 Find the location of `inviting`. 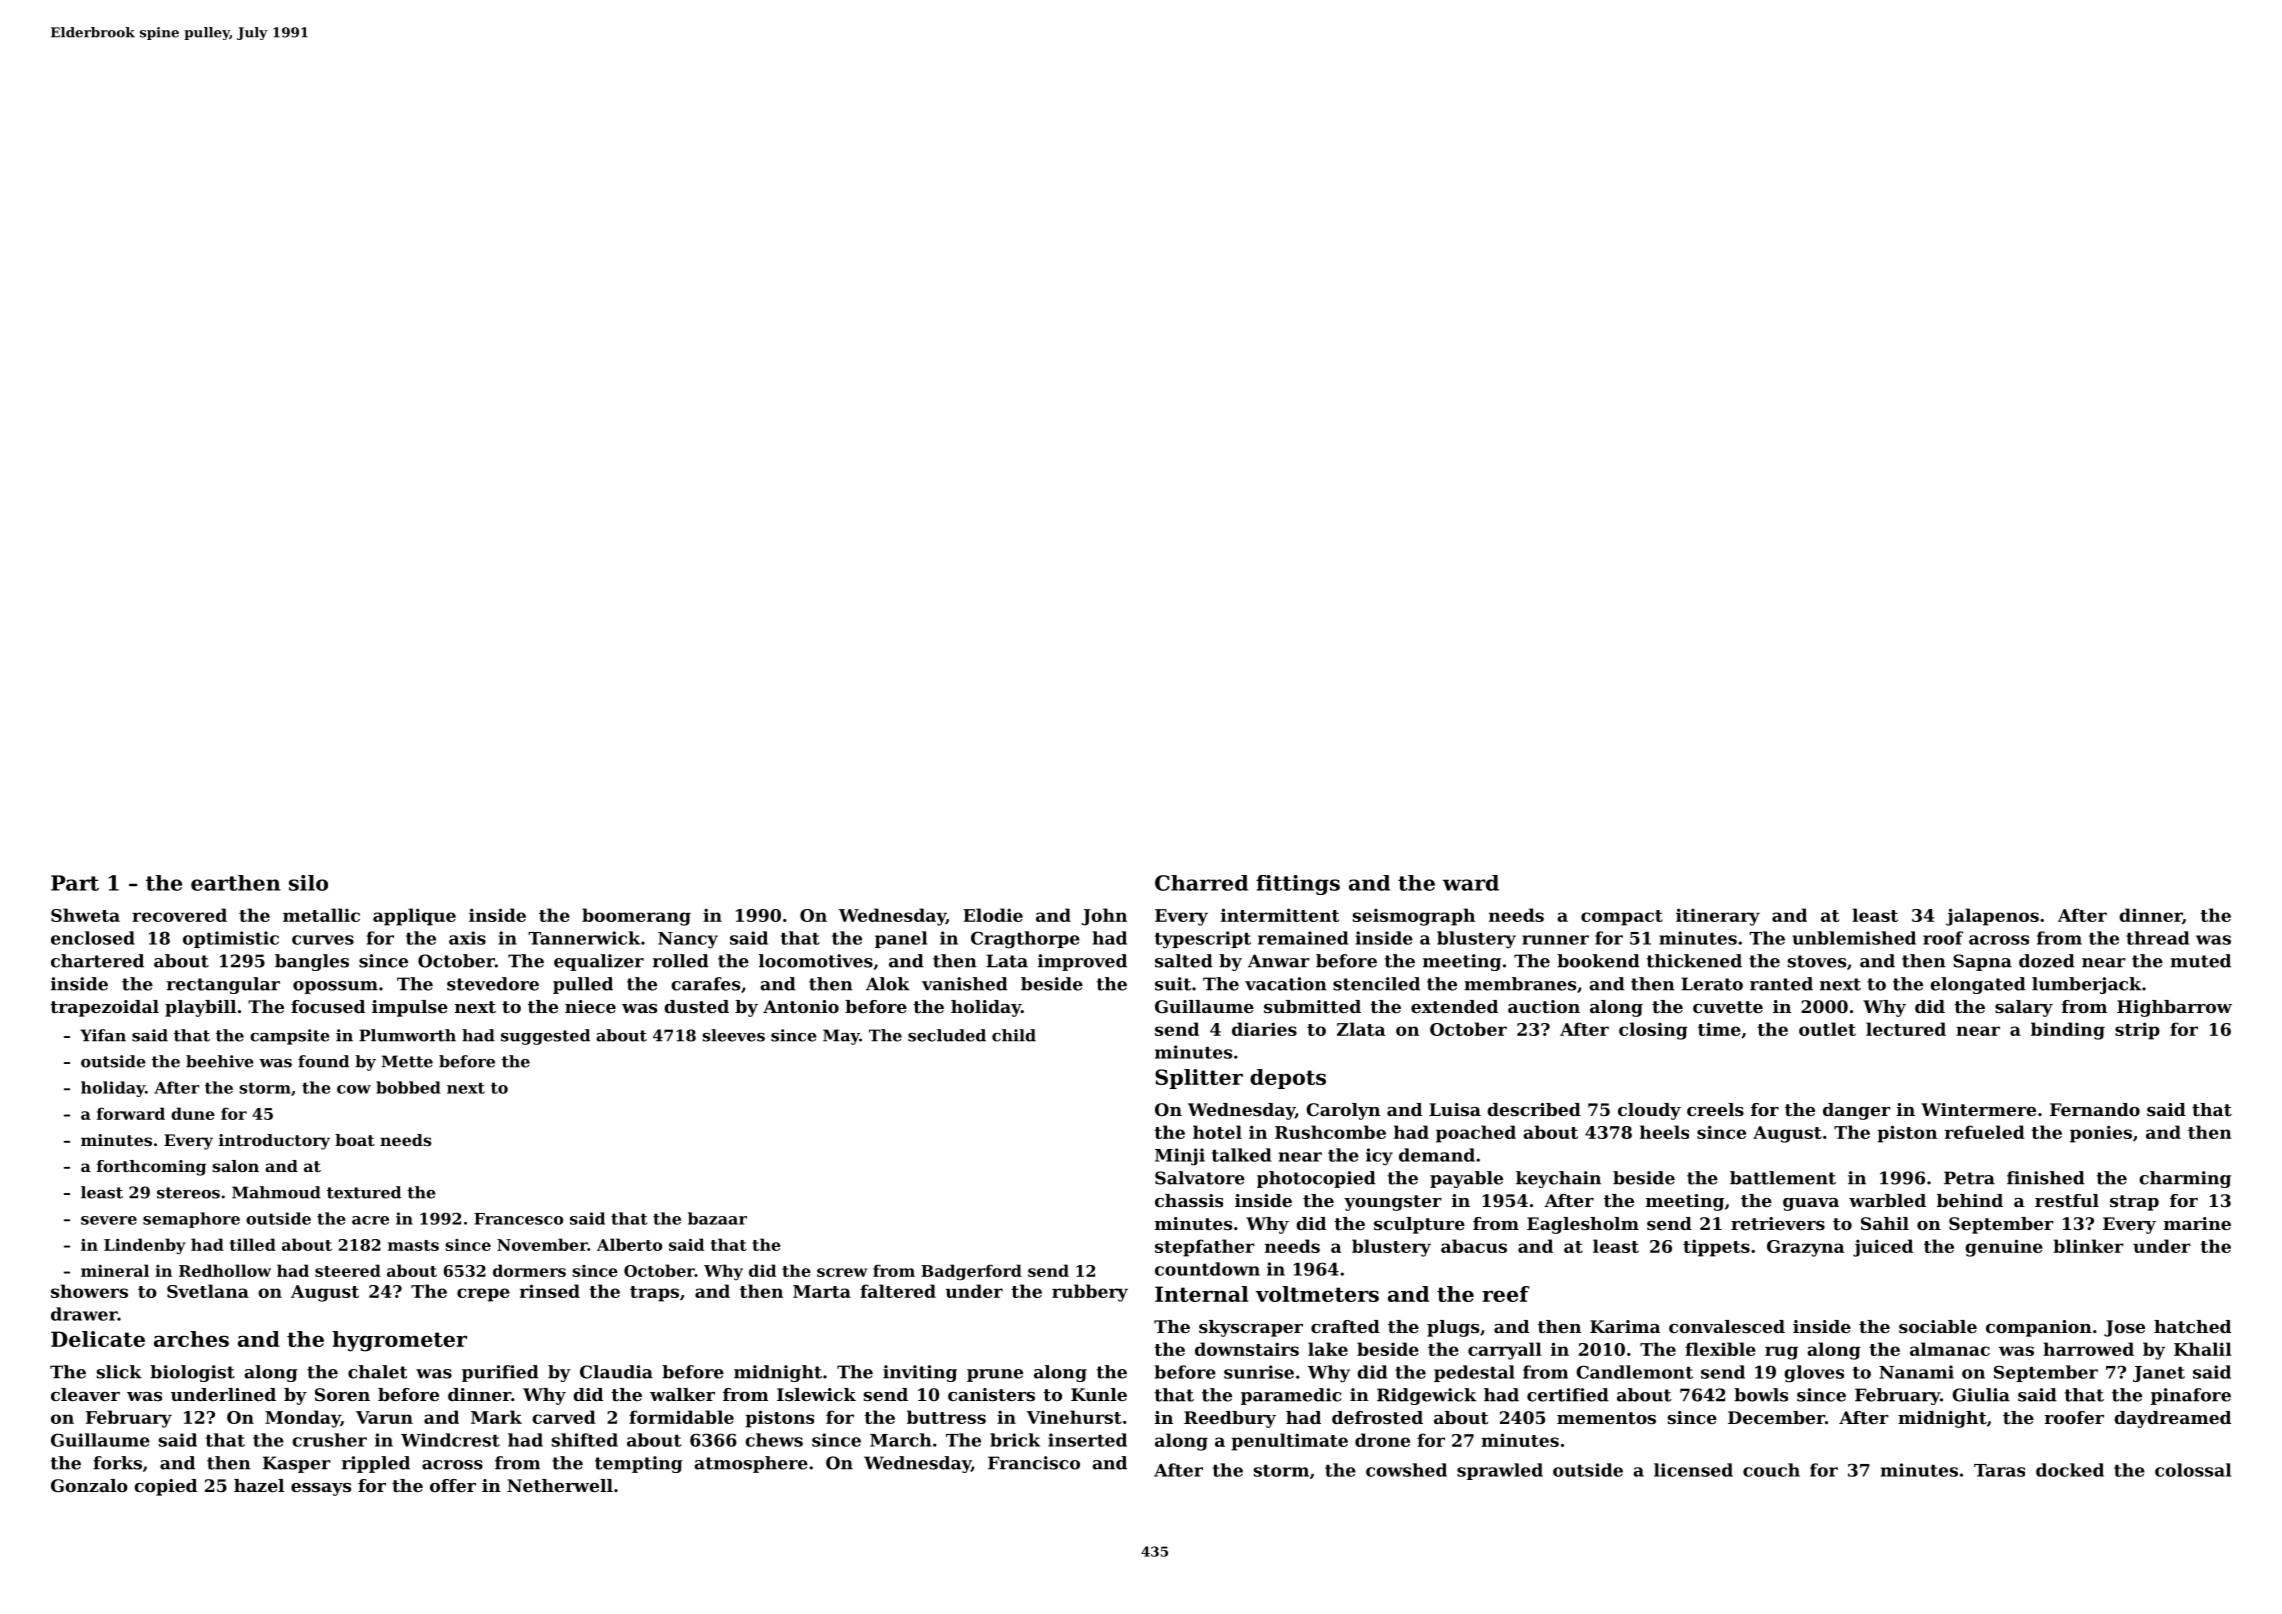

inviting is located at coordinates (920, 1373).
